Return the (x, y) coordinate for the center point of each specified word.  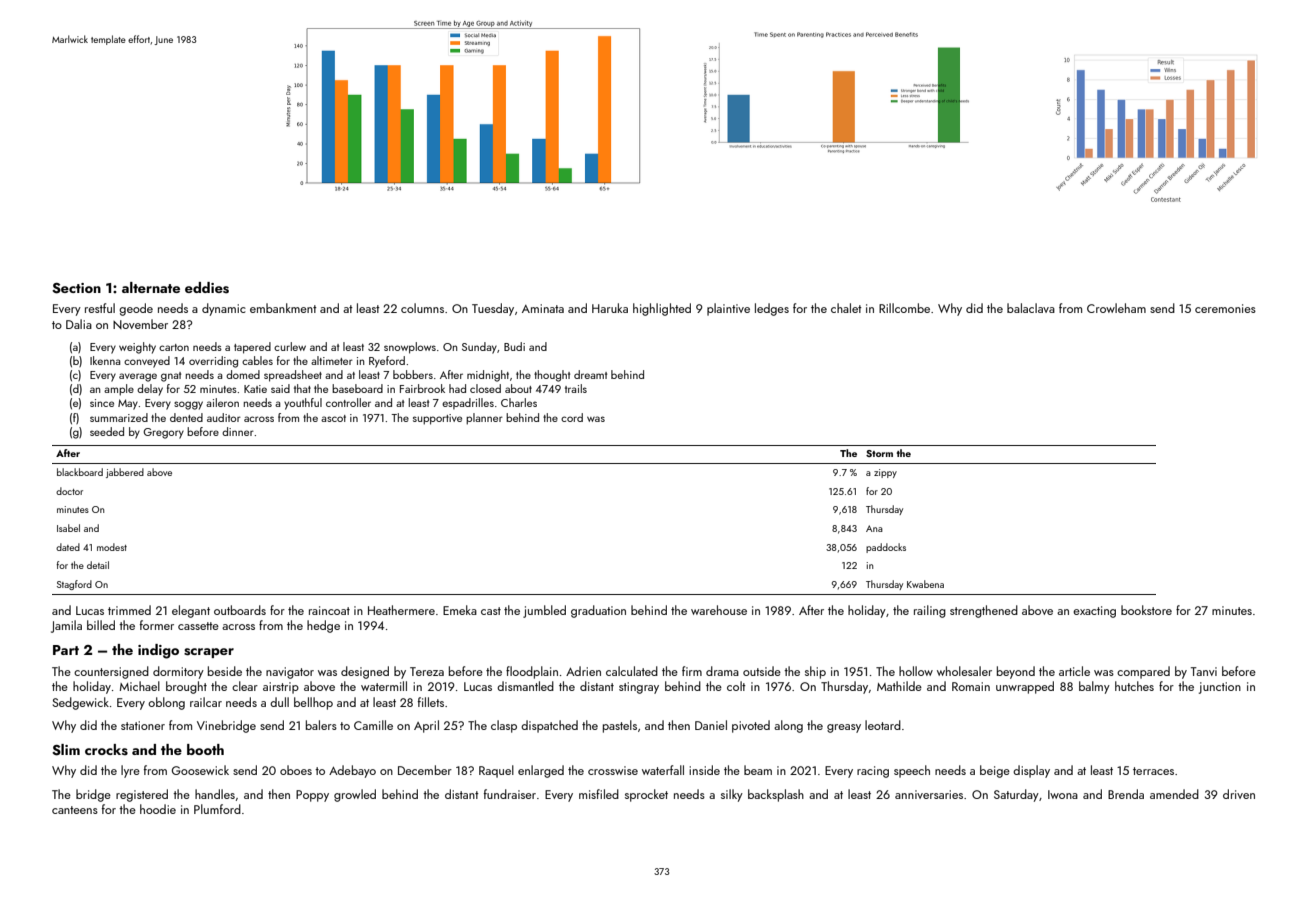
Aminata (543, 308)
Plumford (217, 809)
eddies (207, 288)
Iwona (1063, 794)
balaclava (1031, 308)
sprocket (646, 795)
